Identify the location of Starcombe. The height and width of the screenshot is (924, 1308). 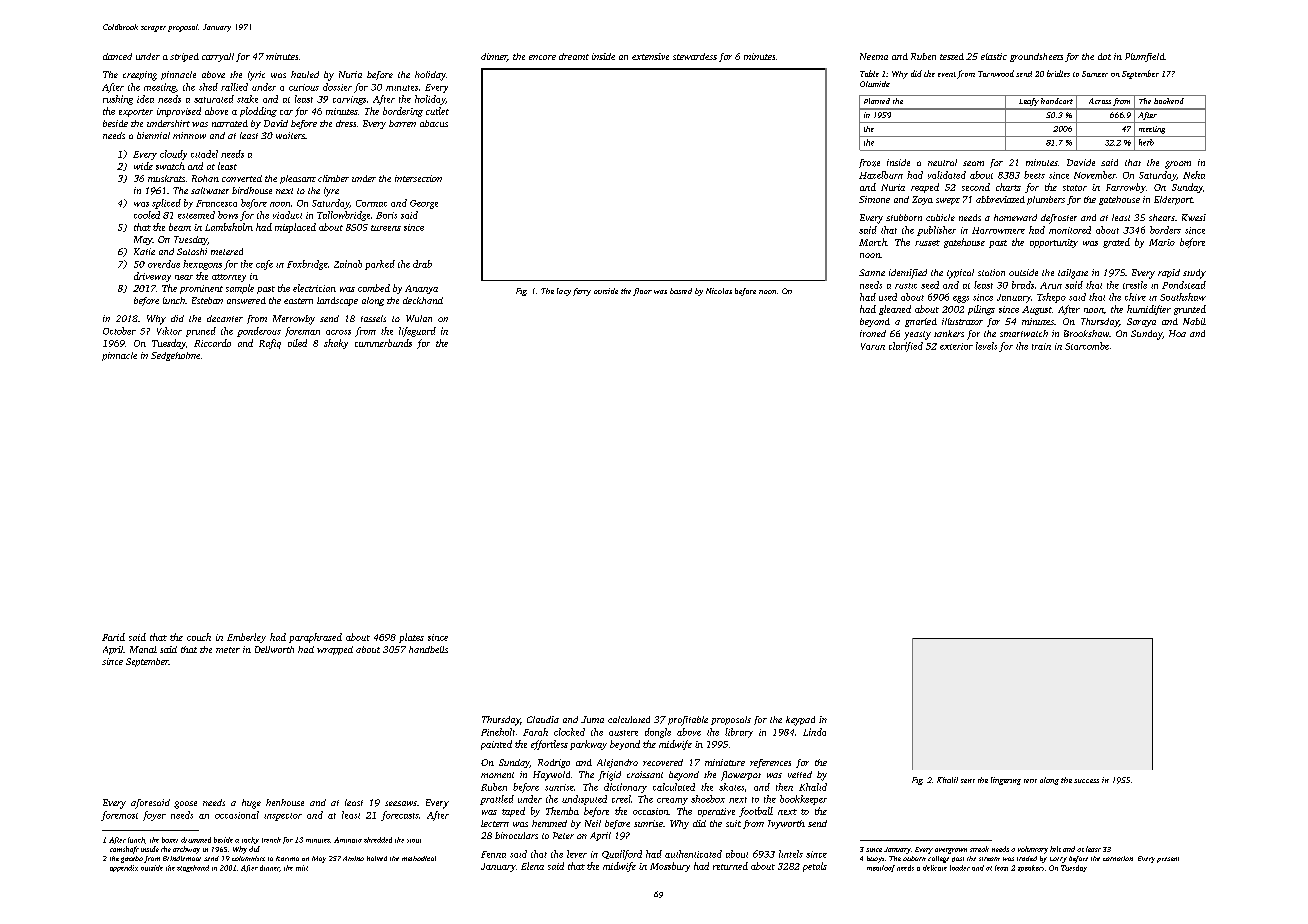
(1087, 346).
